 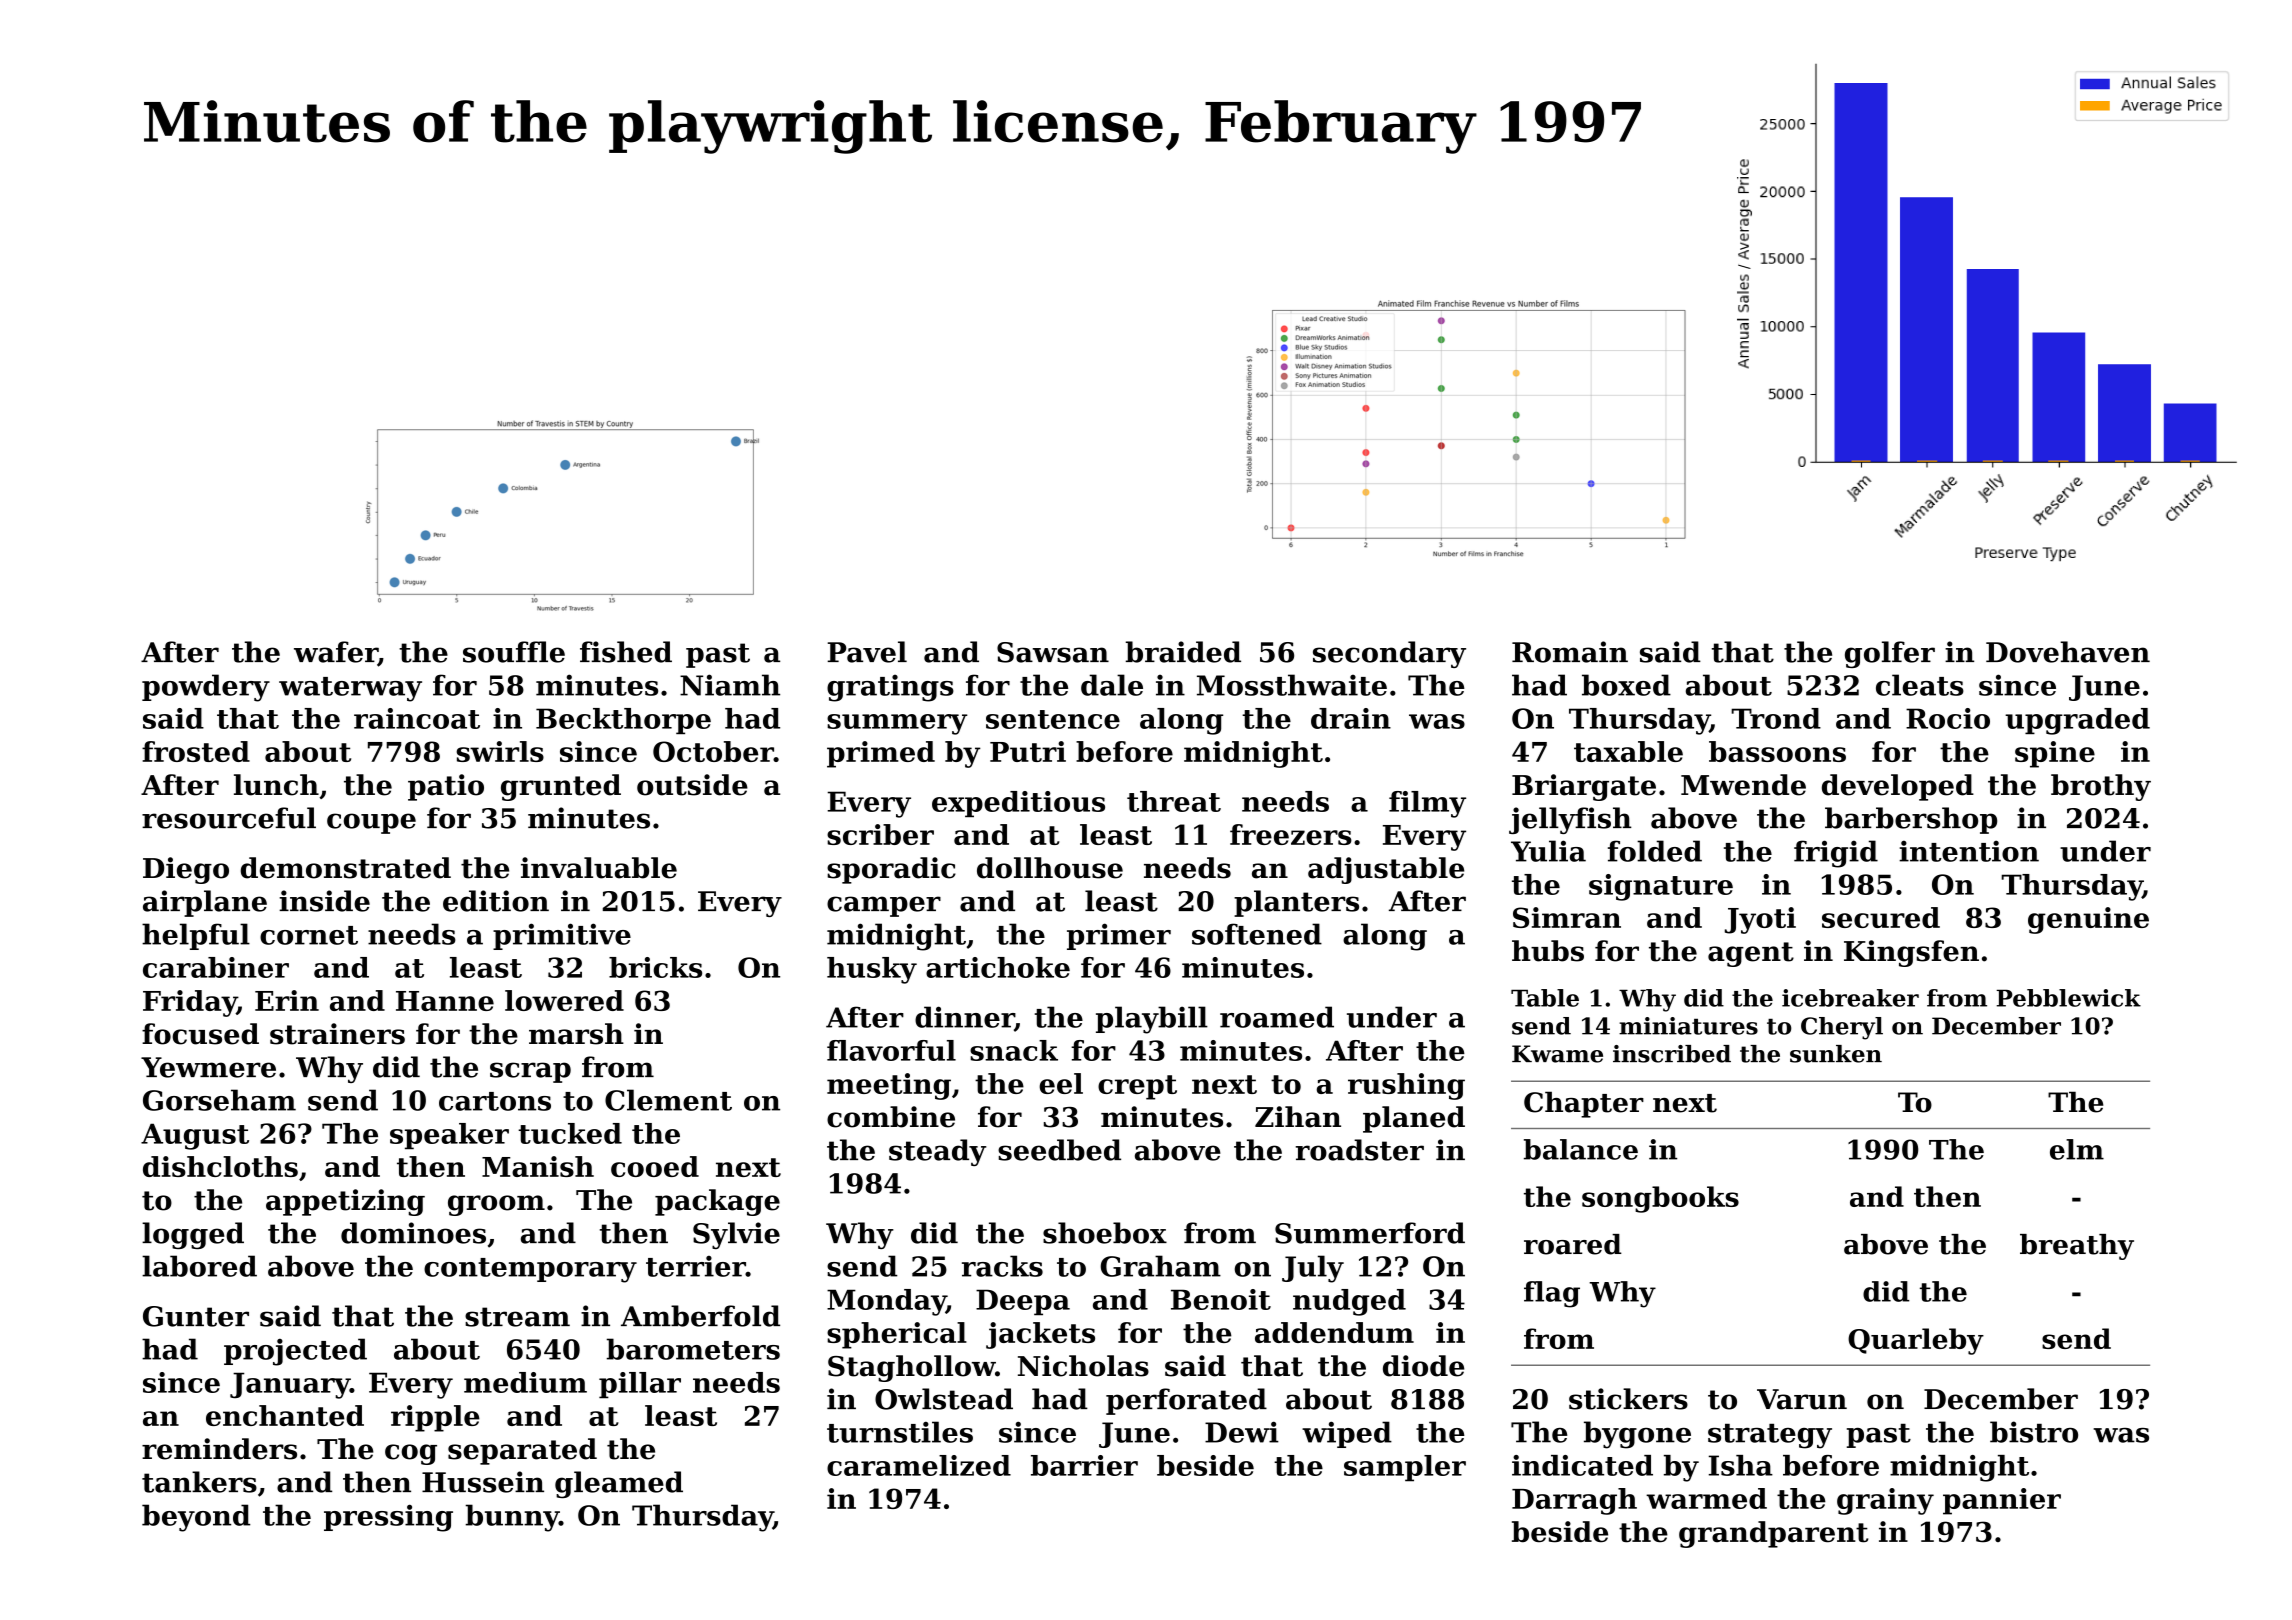 I want to click on nudged, so click(x=1349, y=1302).
